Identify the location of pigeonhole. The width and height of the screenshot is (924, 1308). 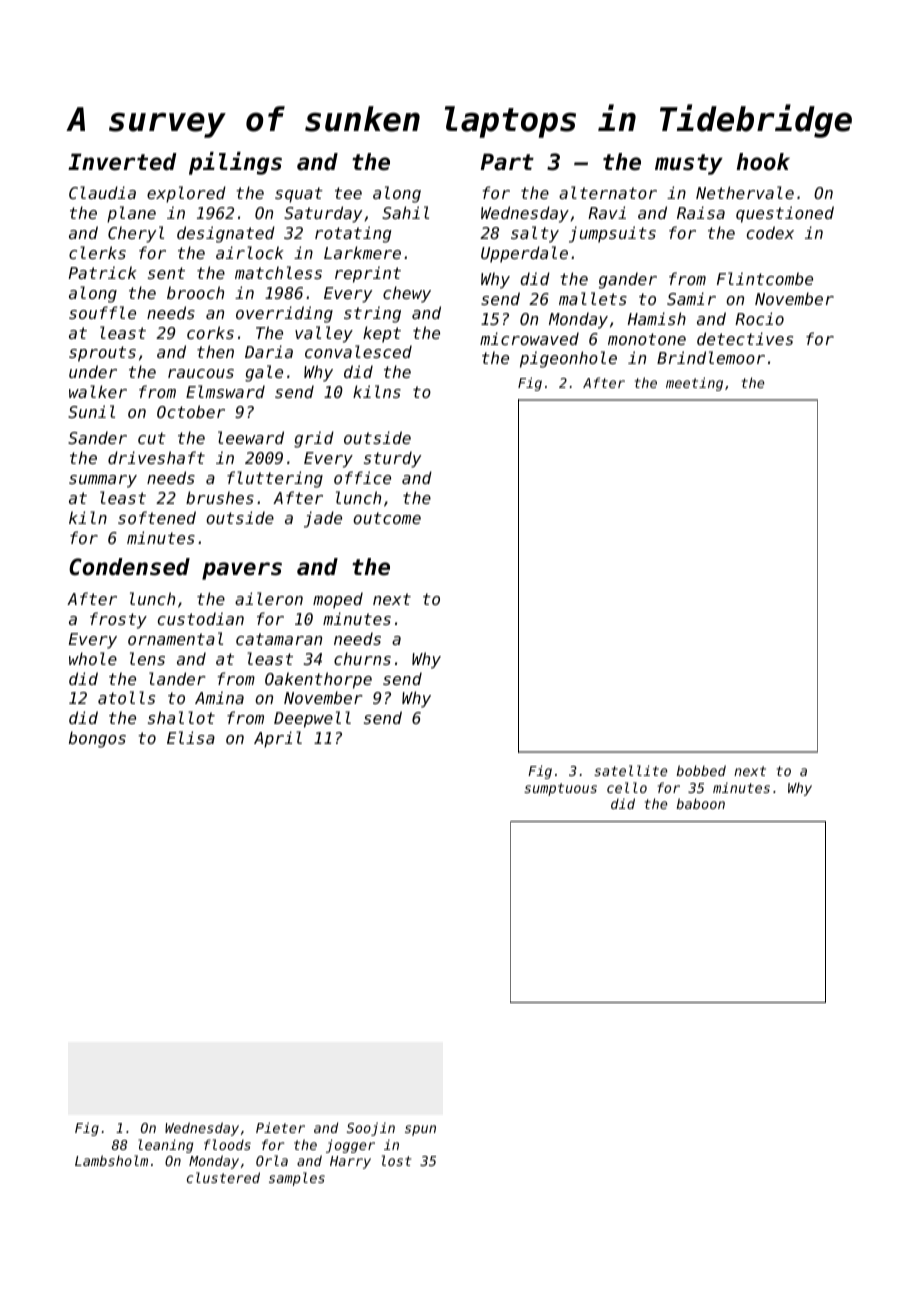
(568, 359).
